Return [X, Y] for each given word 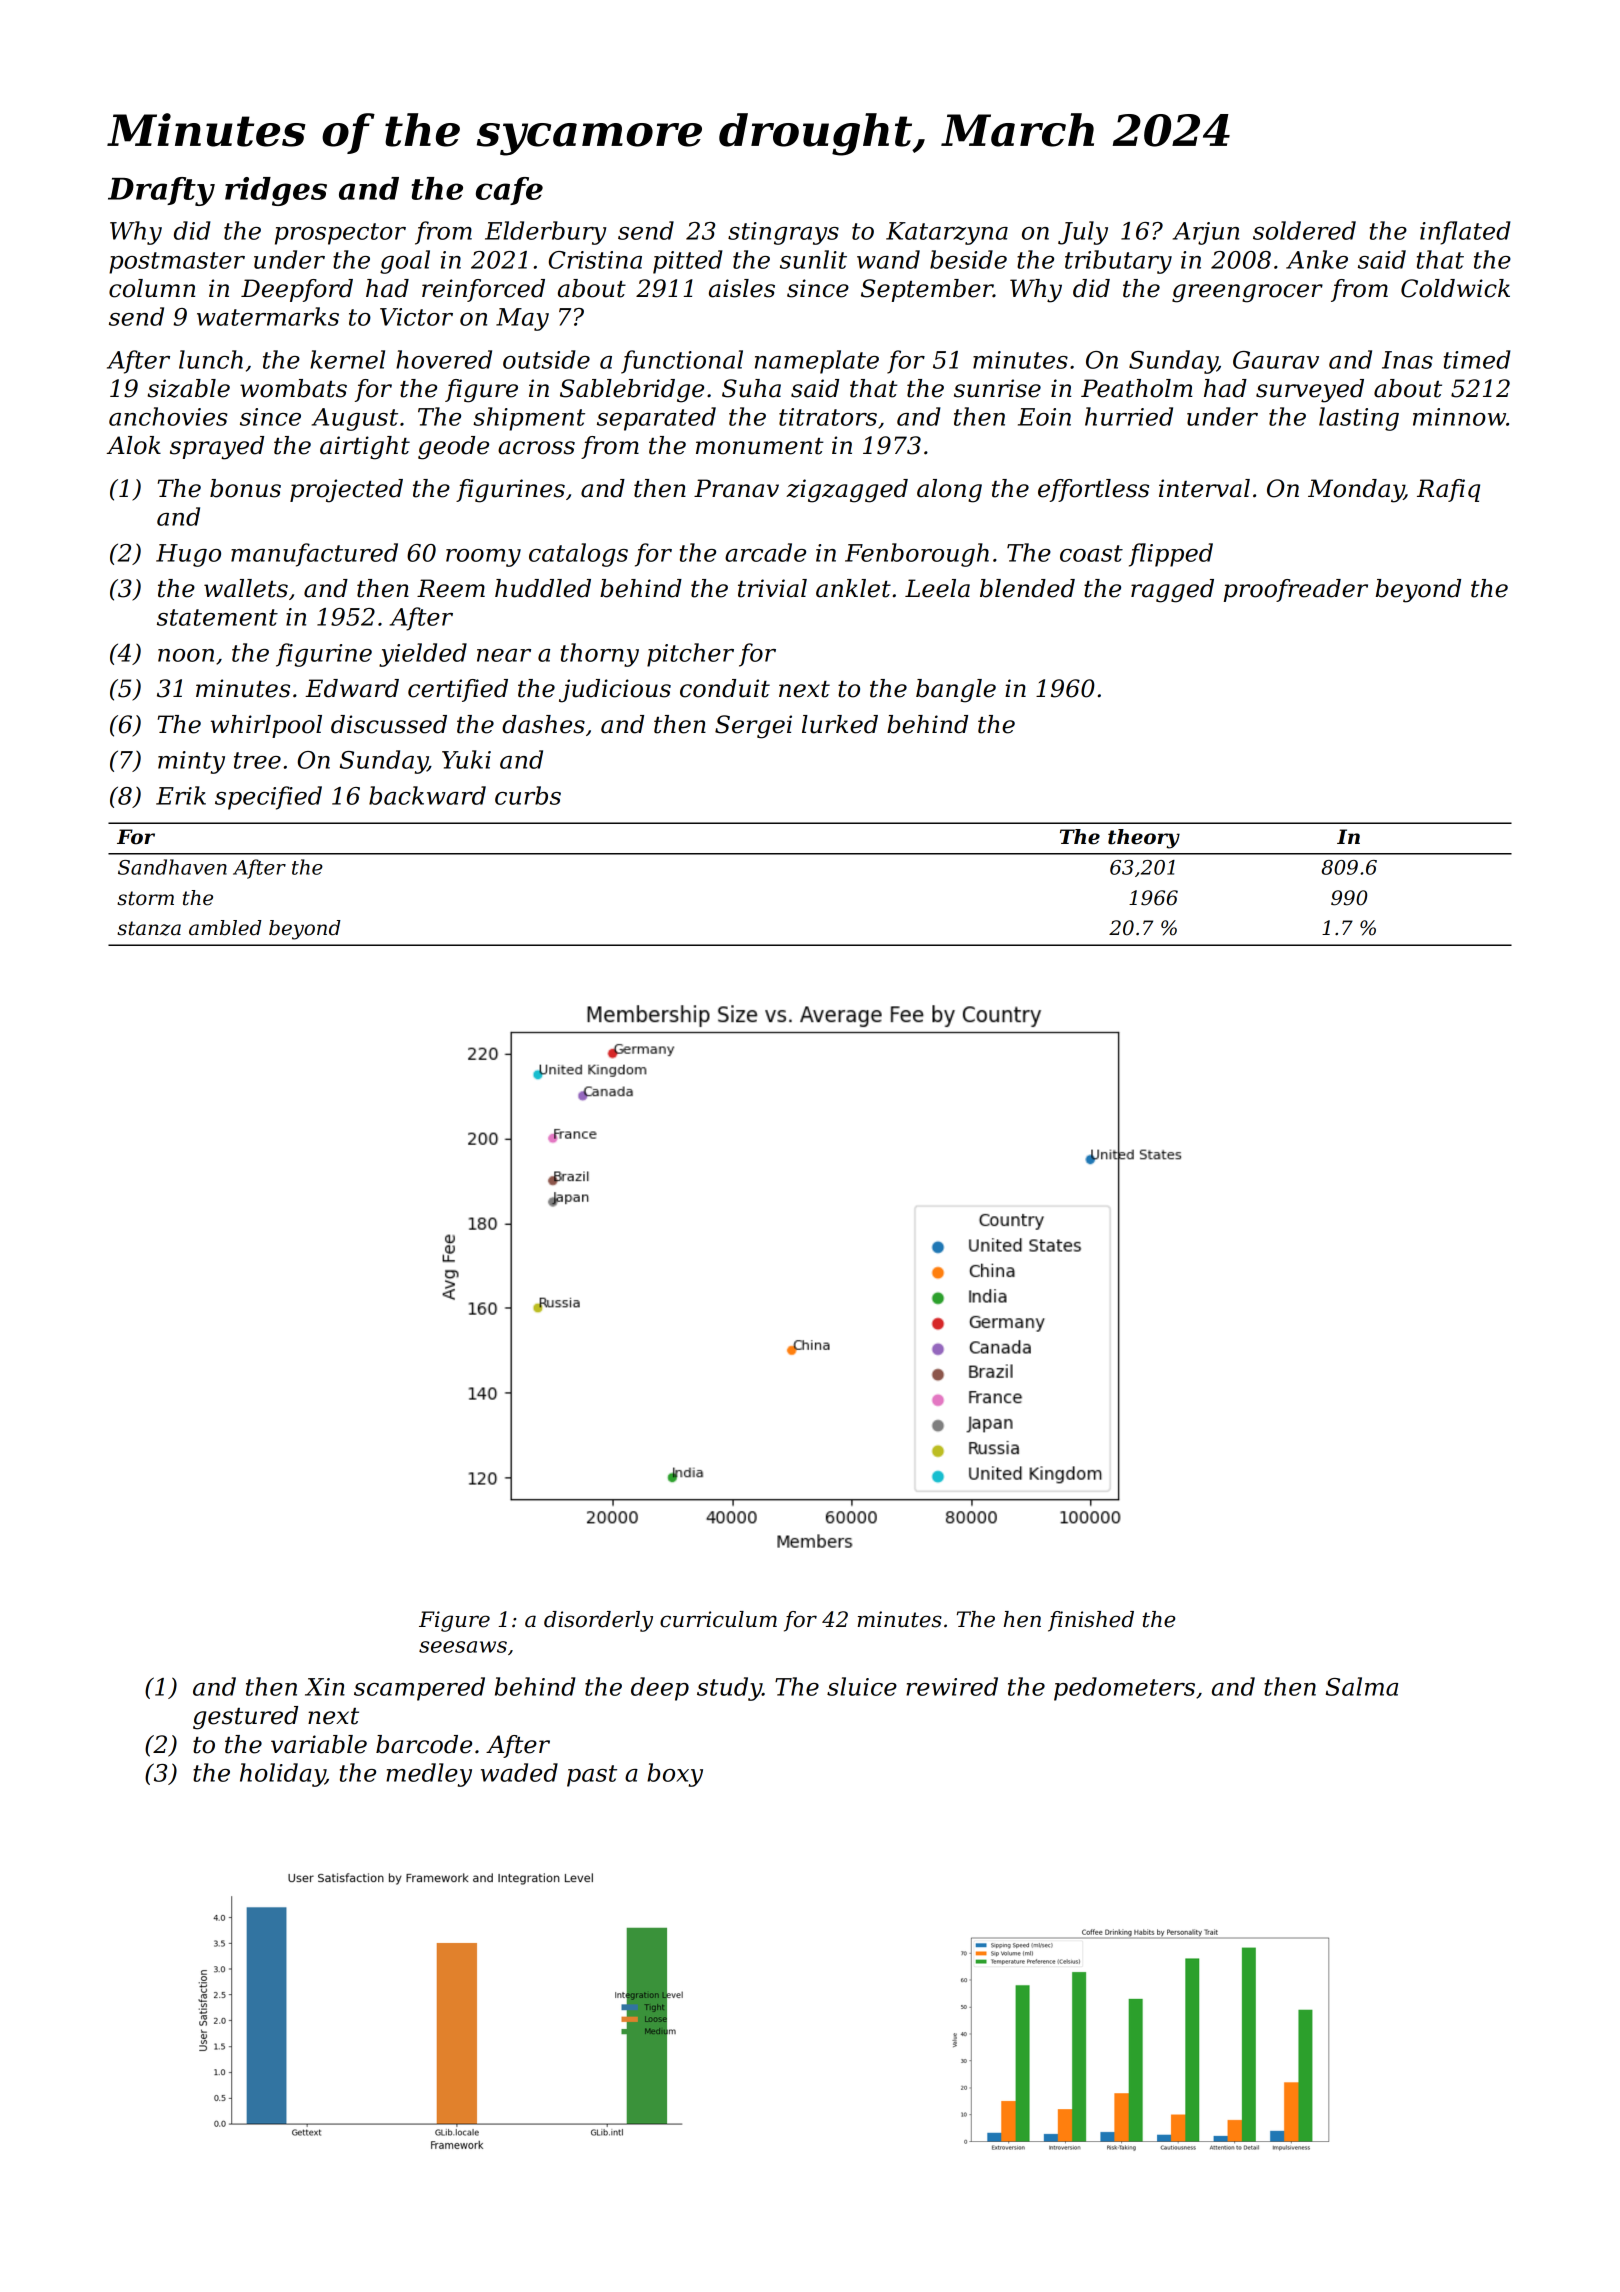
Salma [1362, 1686]
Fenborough [917, 555]
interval [1204, 488]
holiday [282, 1775]
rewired [952, 1686]
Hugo [188, 555]
